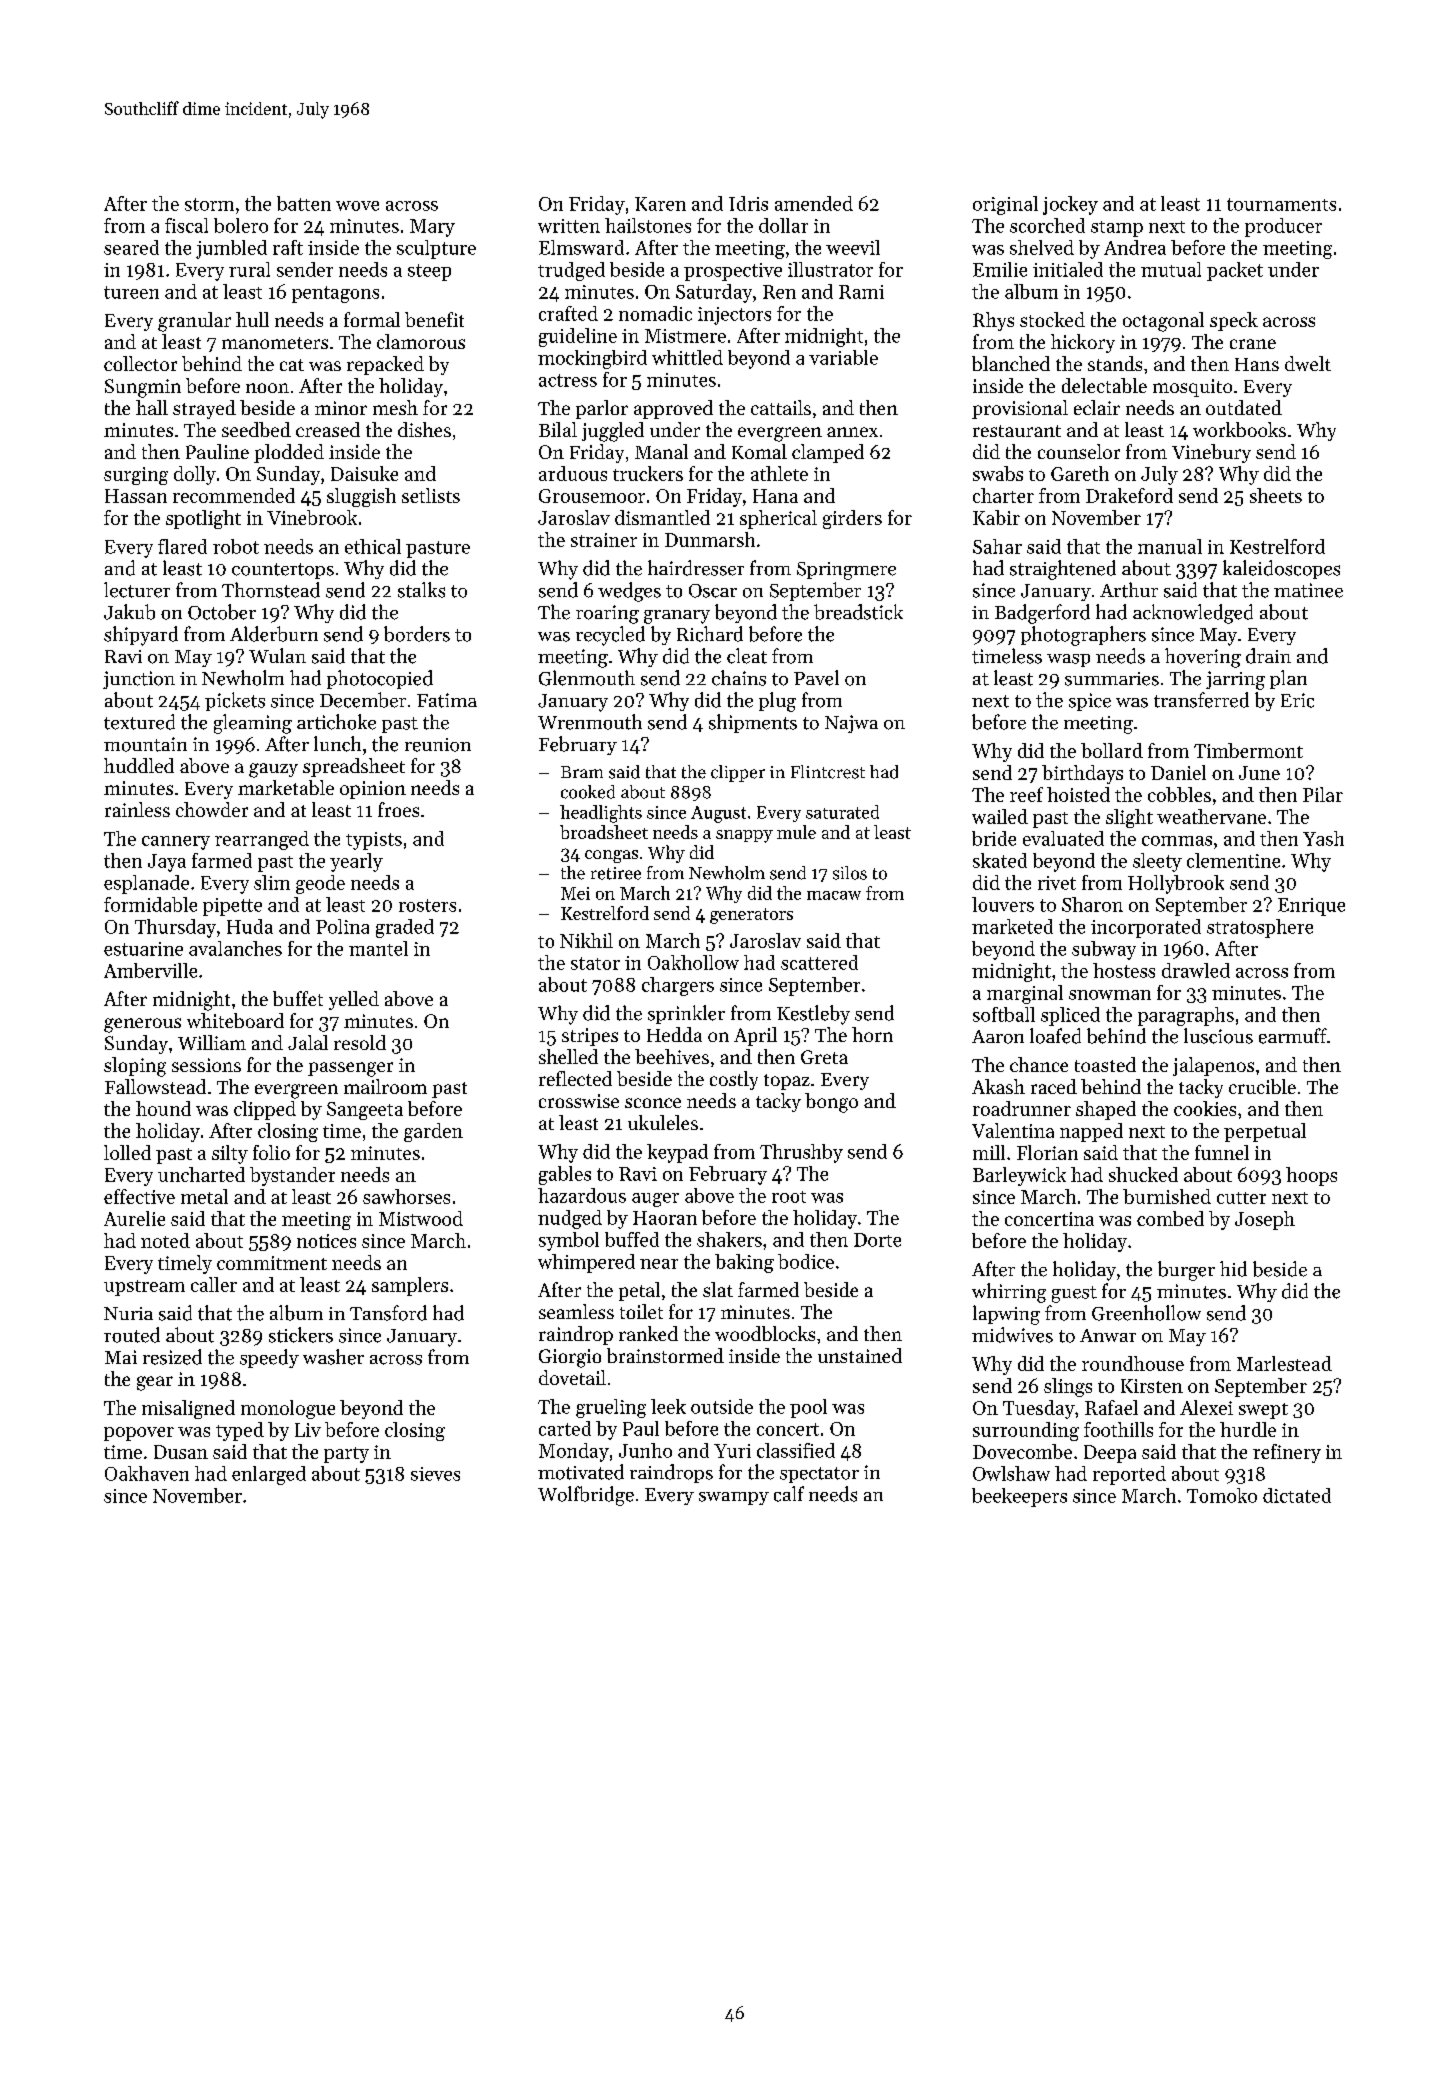 The height and width of the screenshot is (2100, 1450). I want to click on Wrenmouth, so click(590, 722).
